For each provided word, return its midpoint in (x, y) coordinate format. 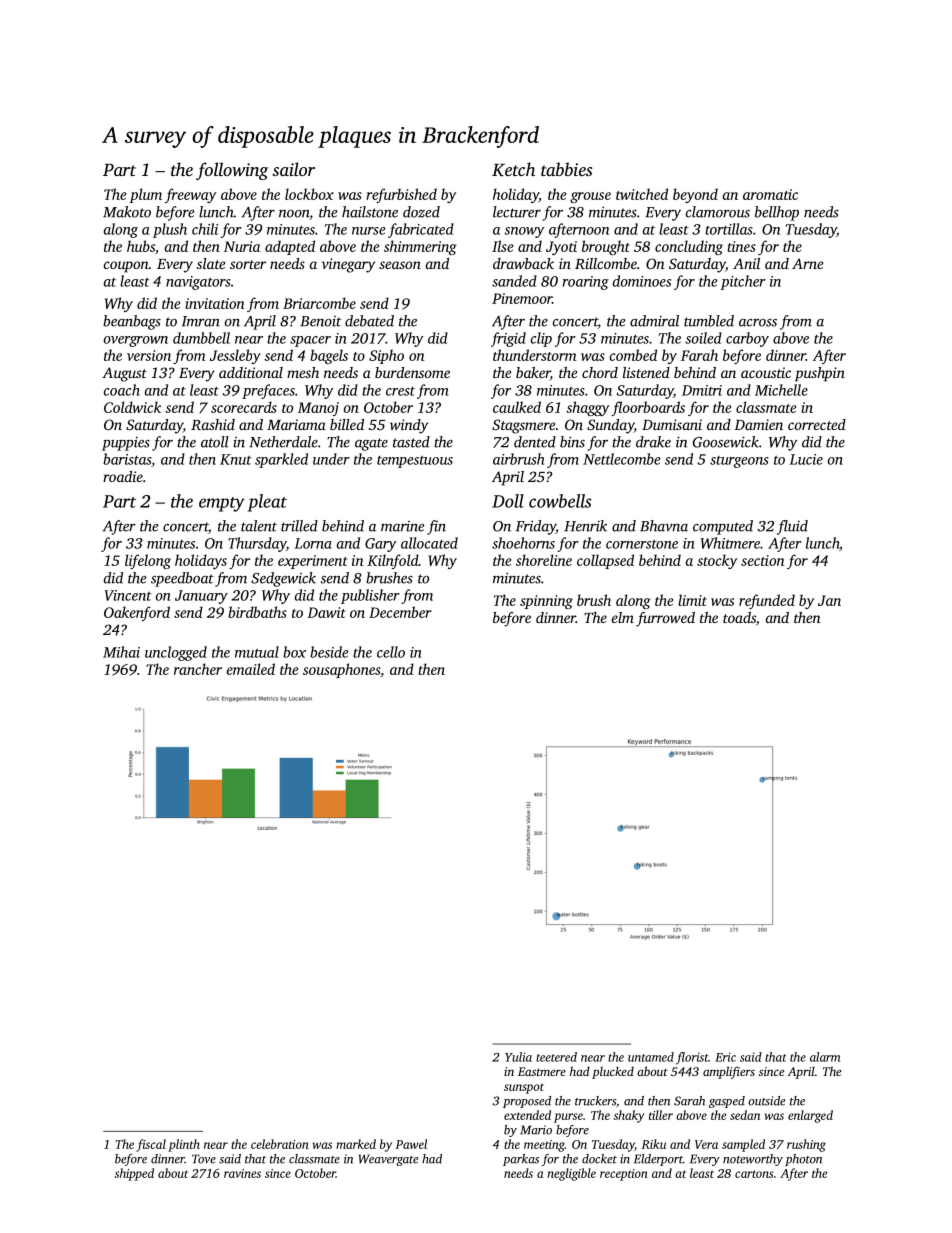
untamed (651, 1057)
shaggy (587, 408)
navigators (198, 283)
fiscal (151, 1145)
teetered (556, 1057)
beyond (695, 195)
